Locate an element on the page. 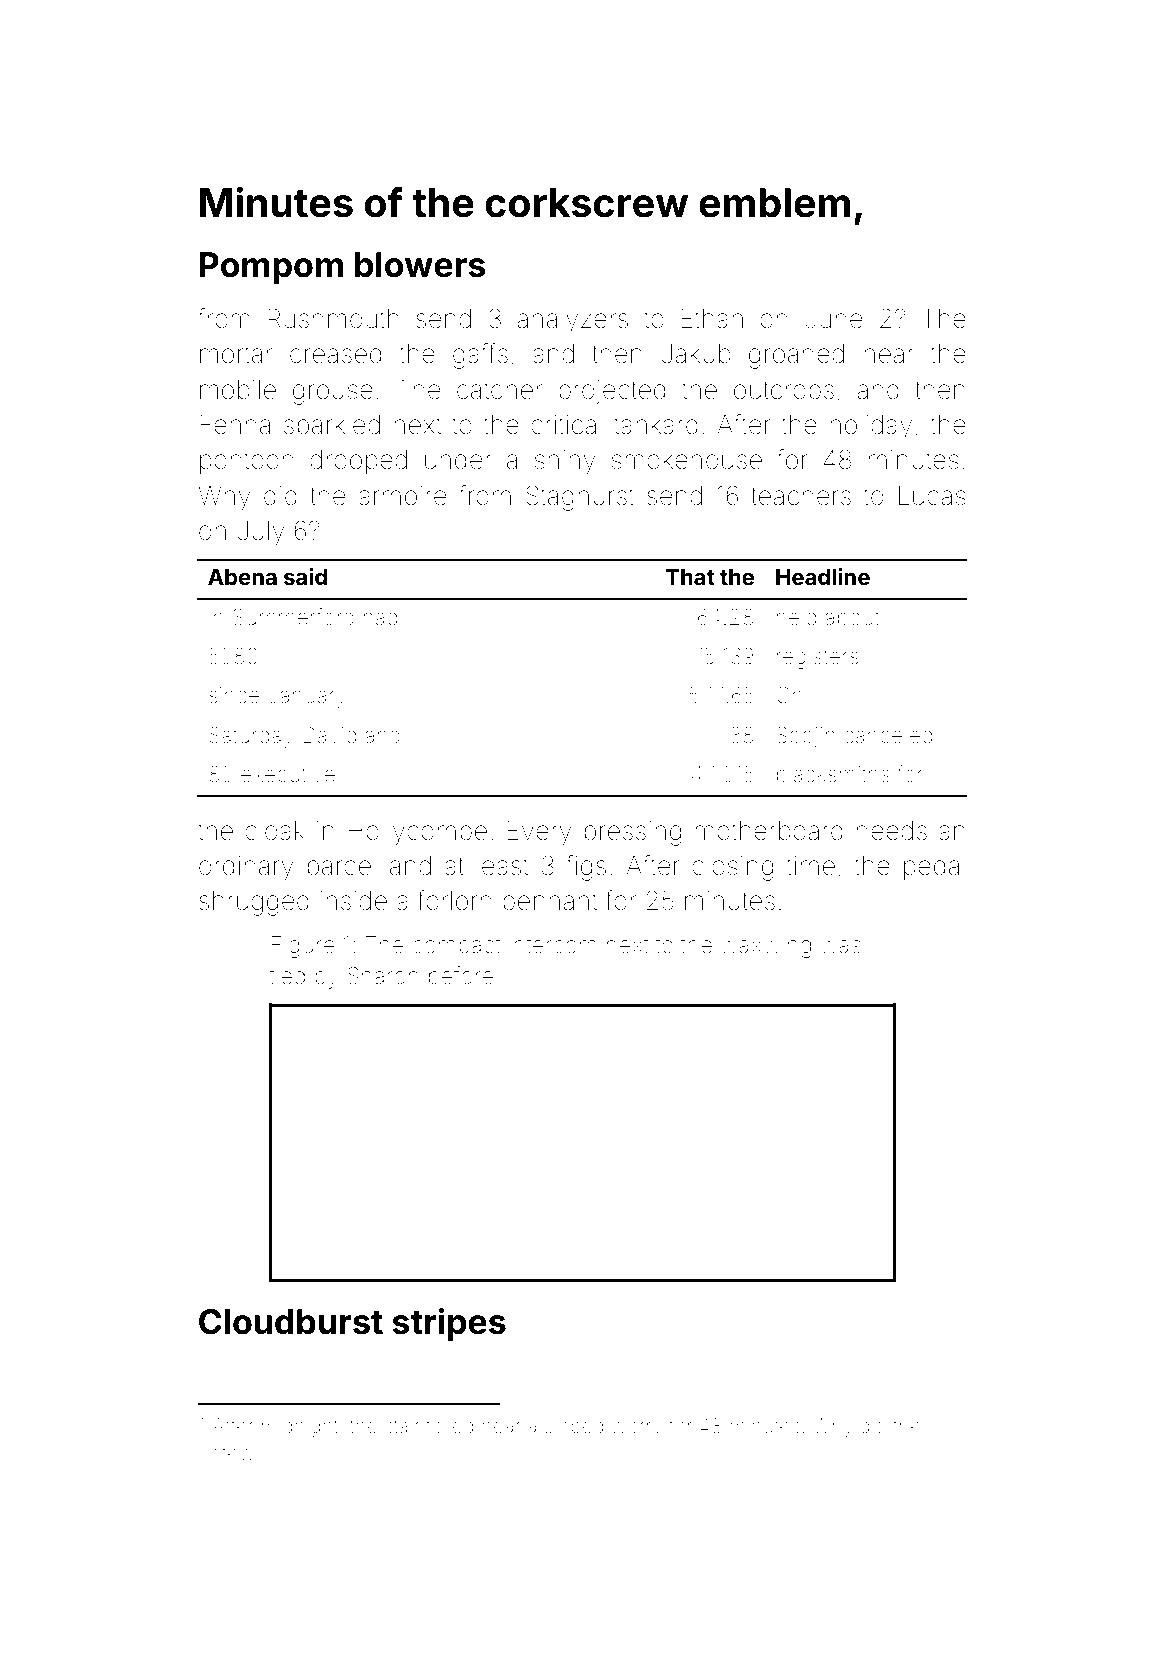 This image has height=1654, width=1165. had is located at coordinates (380, 617).
